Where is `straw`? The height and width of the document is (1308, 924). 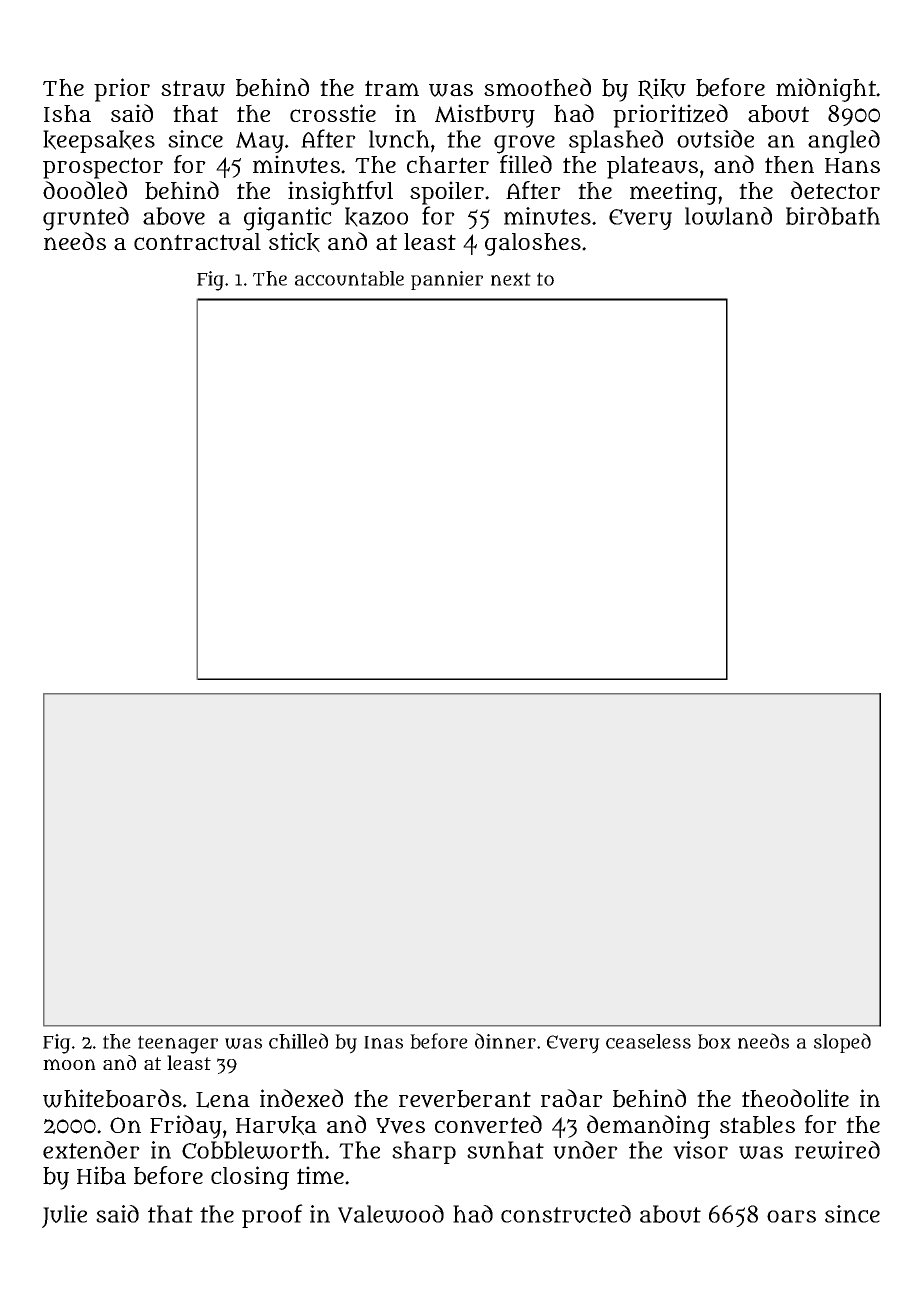
straw is located at coordinates (193, 88).
